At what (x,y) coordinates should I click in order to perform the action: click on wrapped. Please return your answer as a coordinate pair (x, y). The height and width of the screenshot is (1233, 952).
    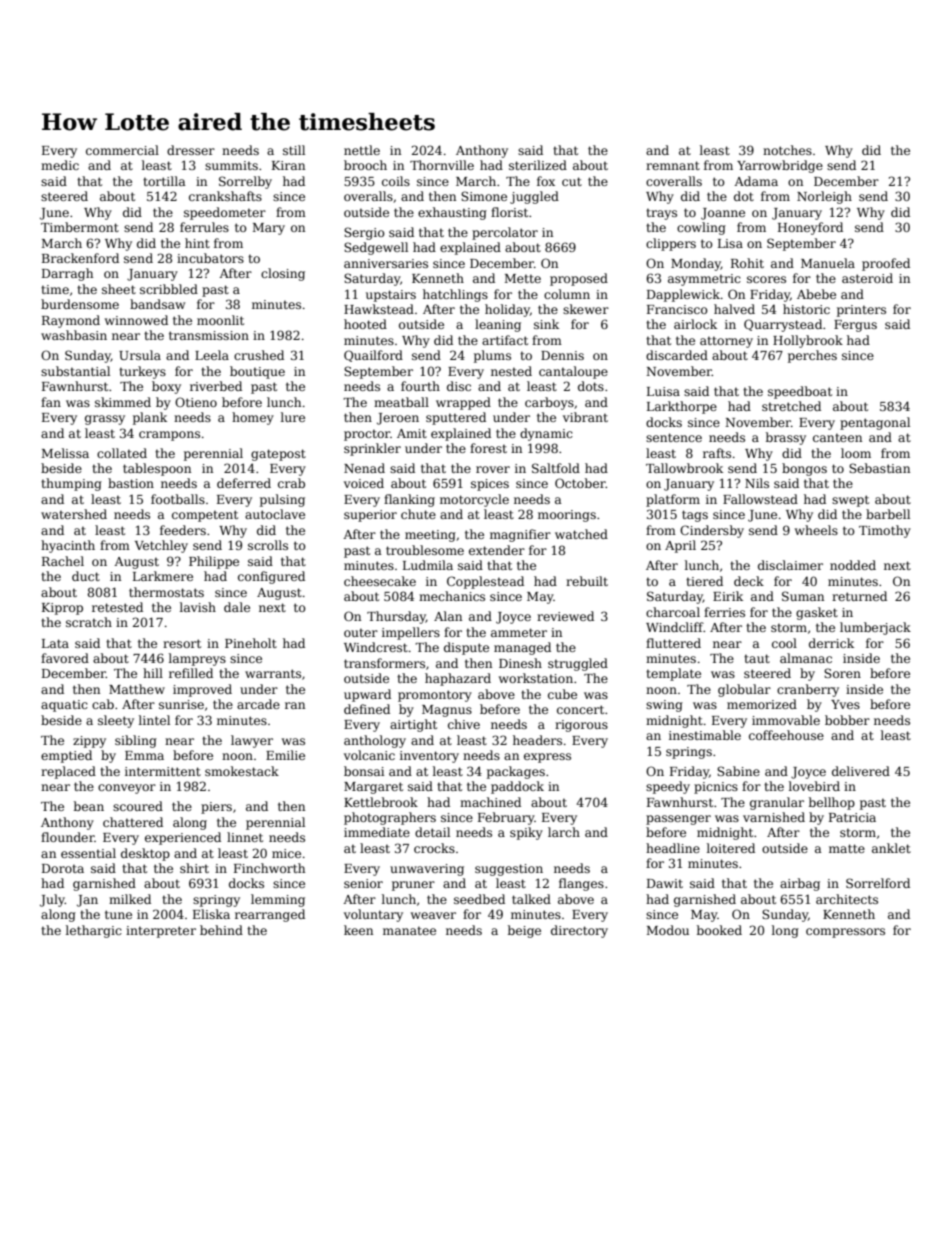
    Looking at the image, I should click on (463, 403).
